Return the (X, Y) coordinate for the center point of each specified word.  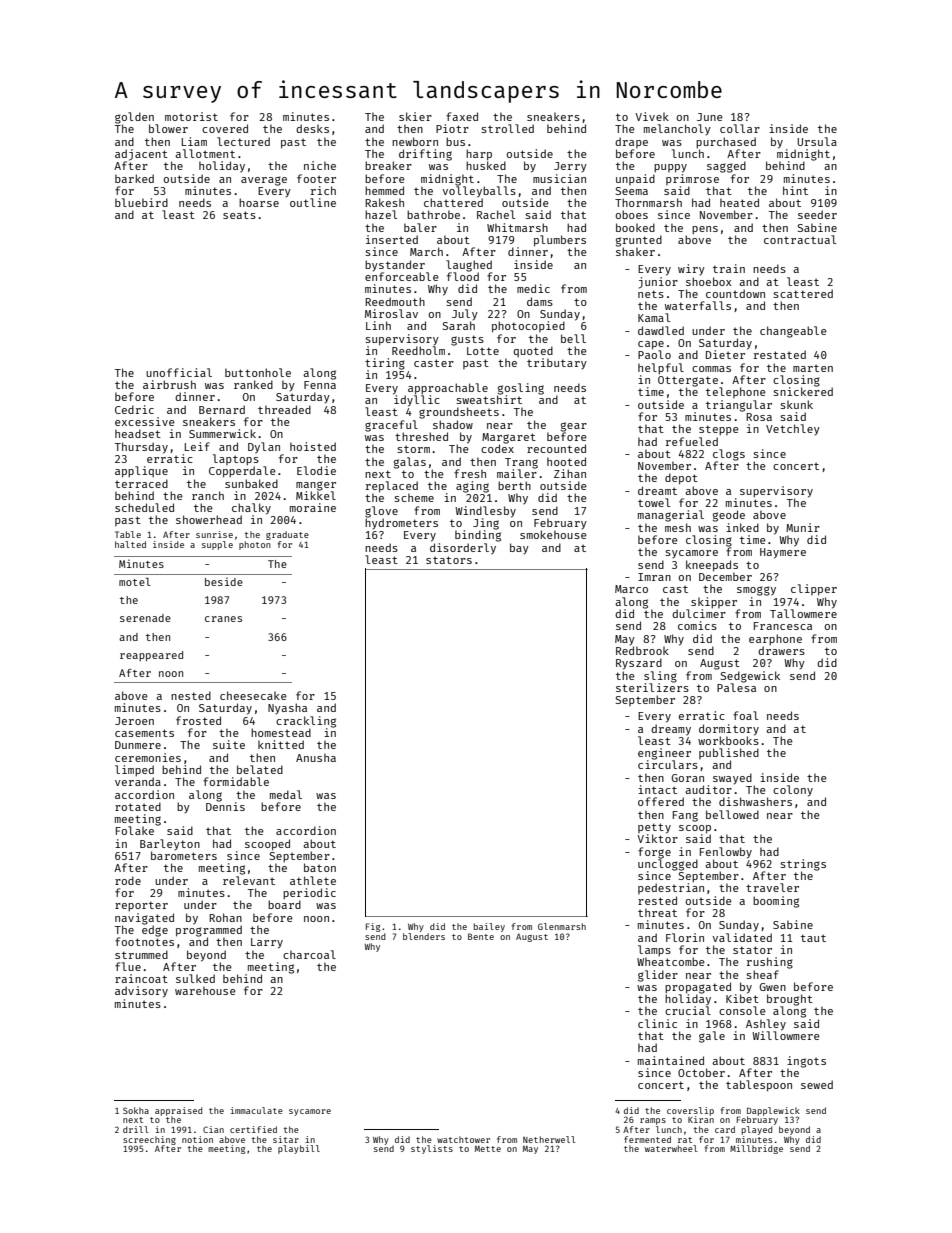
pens (705, 230)
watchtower (463, 1139)
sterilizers (652, 687)
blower (168, 128)
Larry (267, 943)
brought (790, 1000)
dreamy (671, 730)
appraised (178, 1111)
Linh (378, 325)
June (710, 117)
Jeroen (134, 721)
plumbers (560, 241)
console (742, 1010)
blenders (424, 936)
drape (631, 142)
